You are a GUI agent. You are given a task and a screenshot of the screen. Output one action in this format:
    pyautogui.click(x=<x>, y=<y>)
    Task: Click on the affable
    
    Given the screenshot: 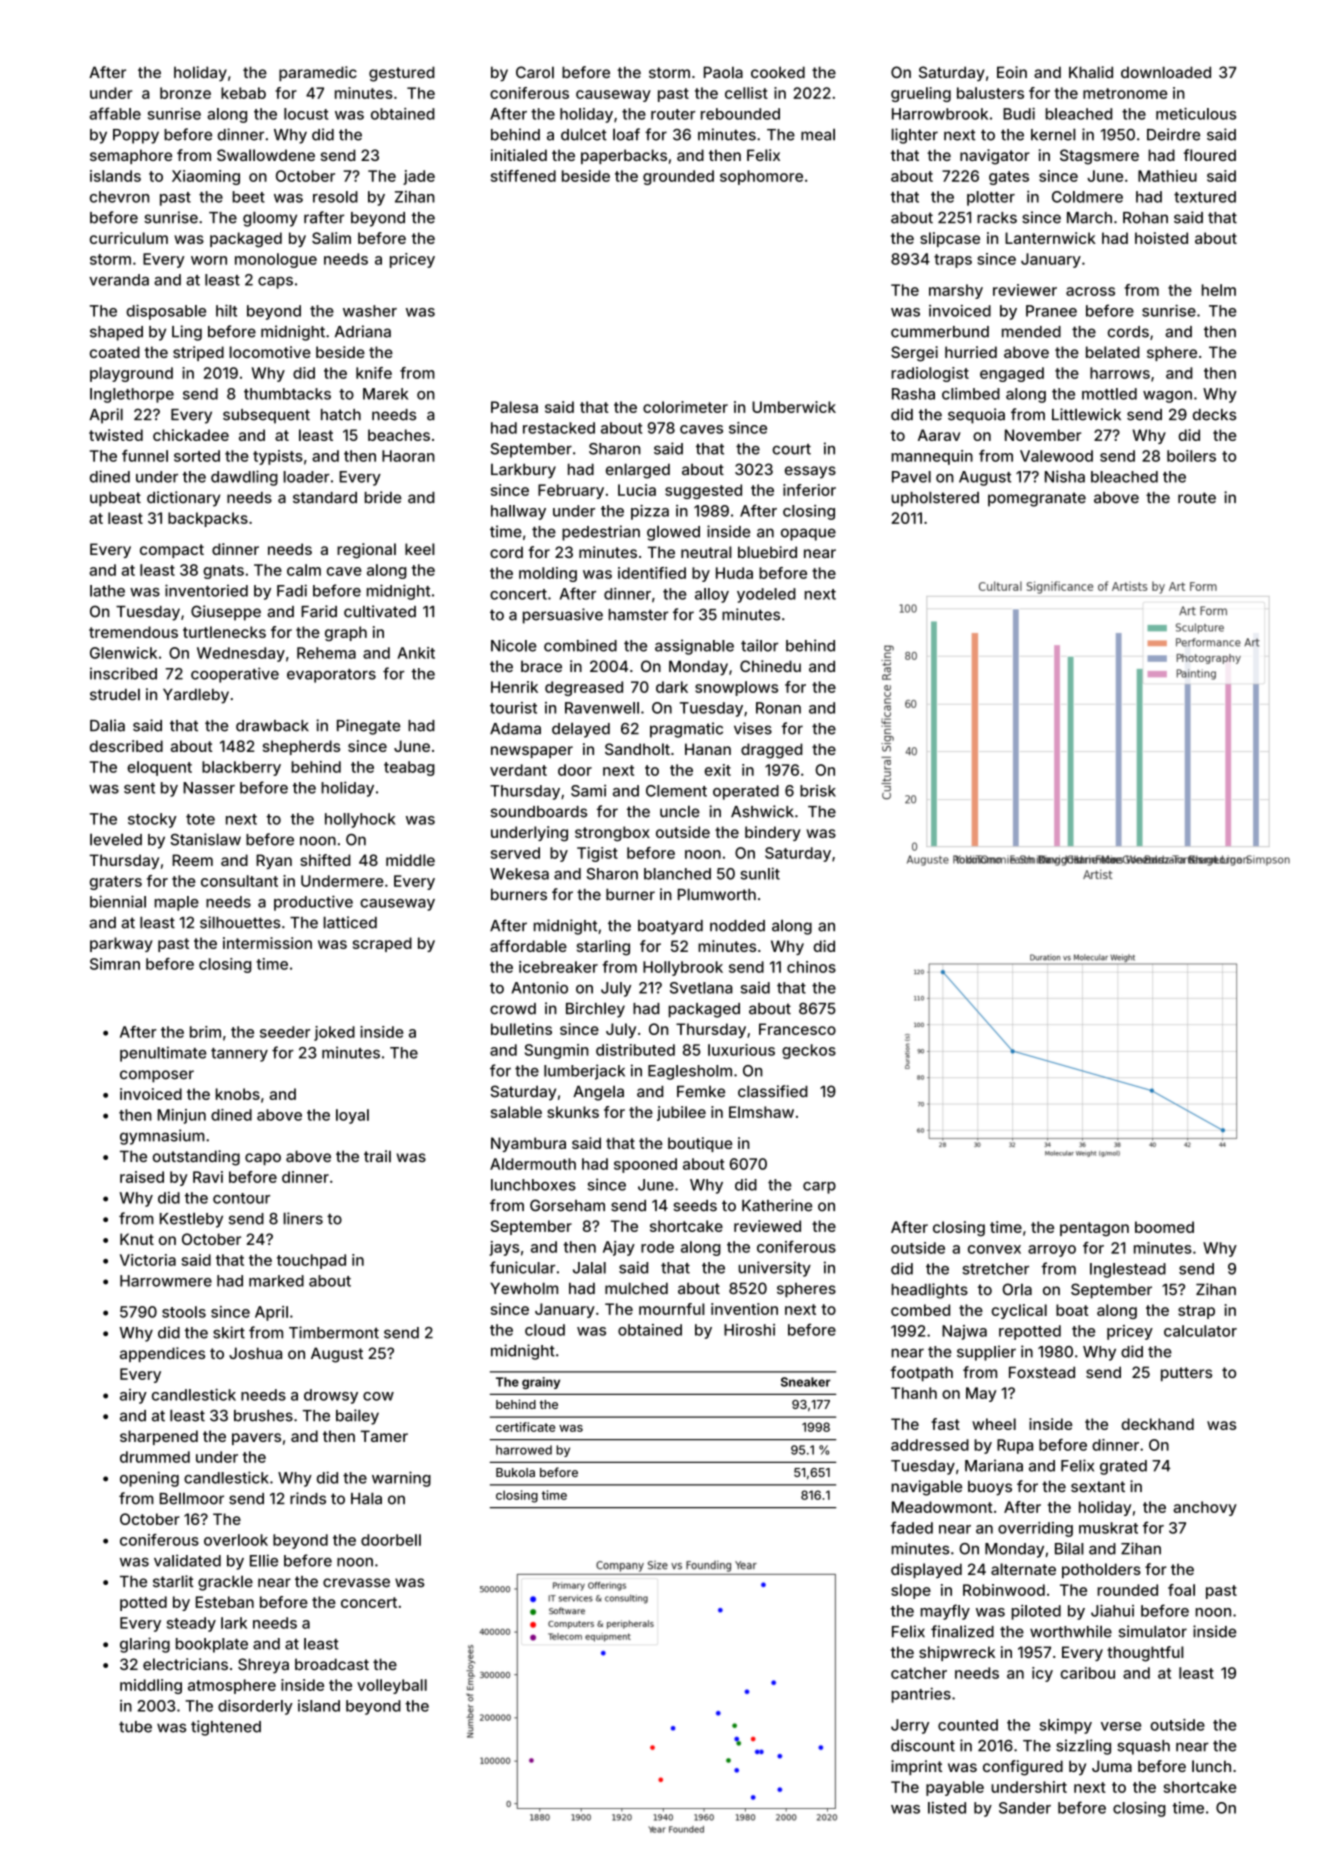 What is the action you would take?
    pyautogui.click(x=115, y=113)
